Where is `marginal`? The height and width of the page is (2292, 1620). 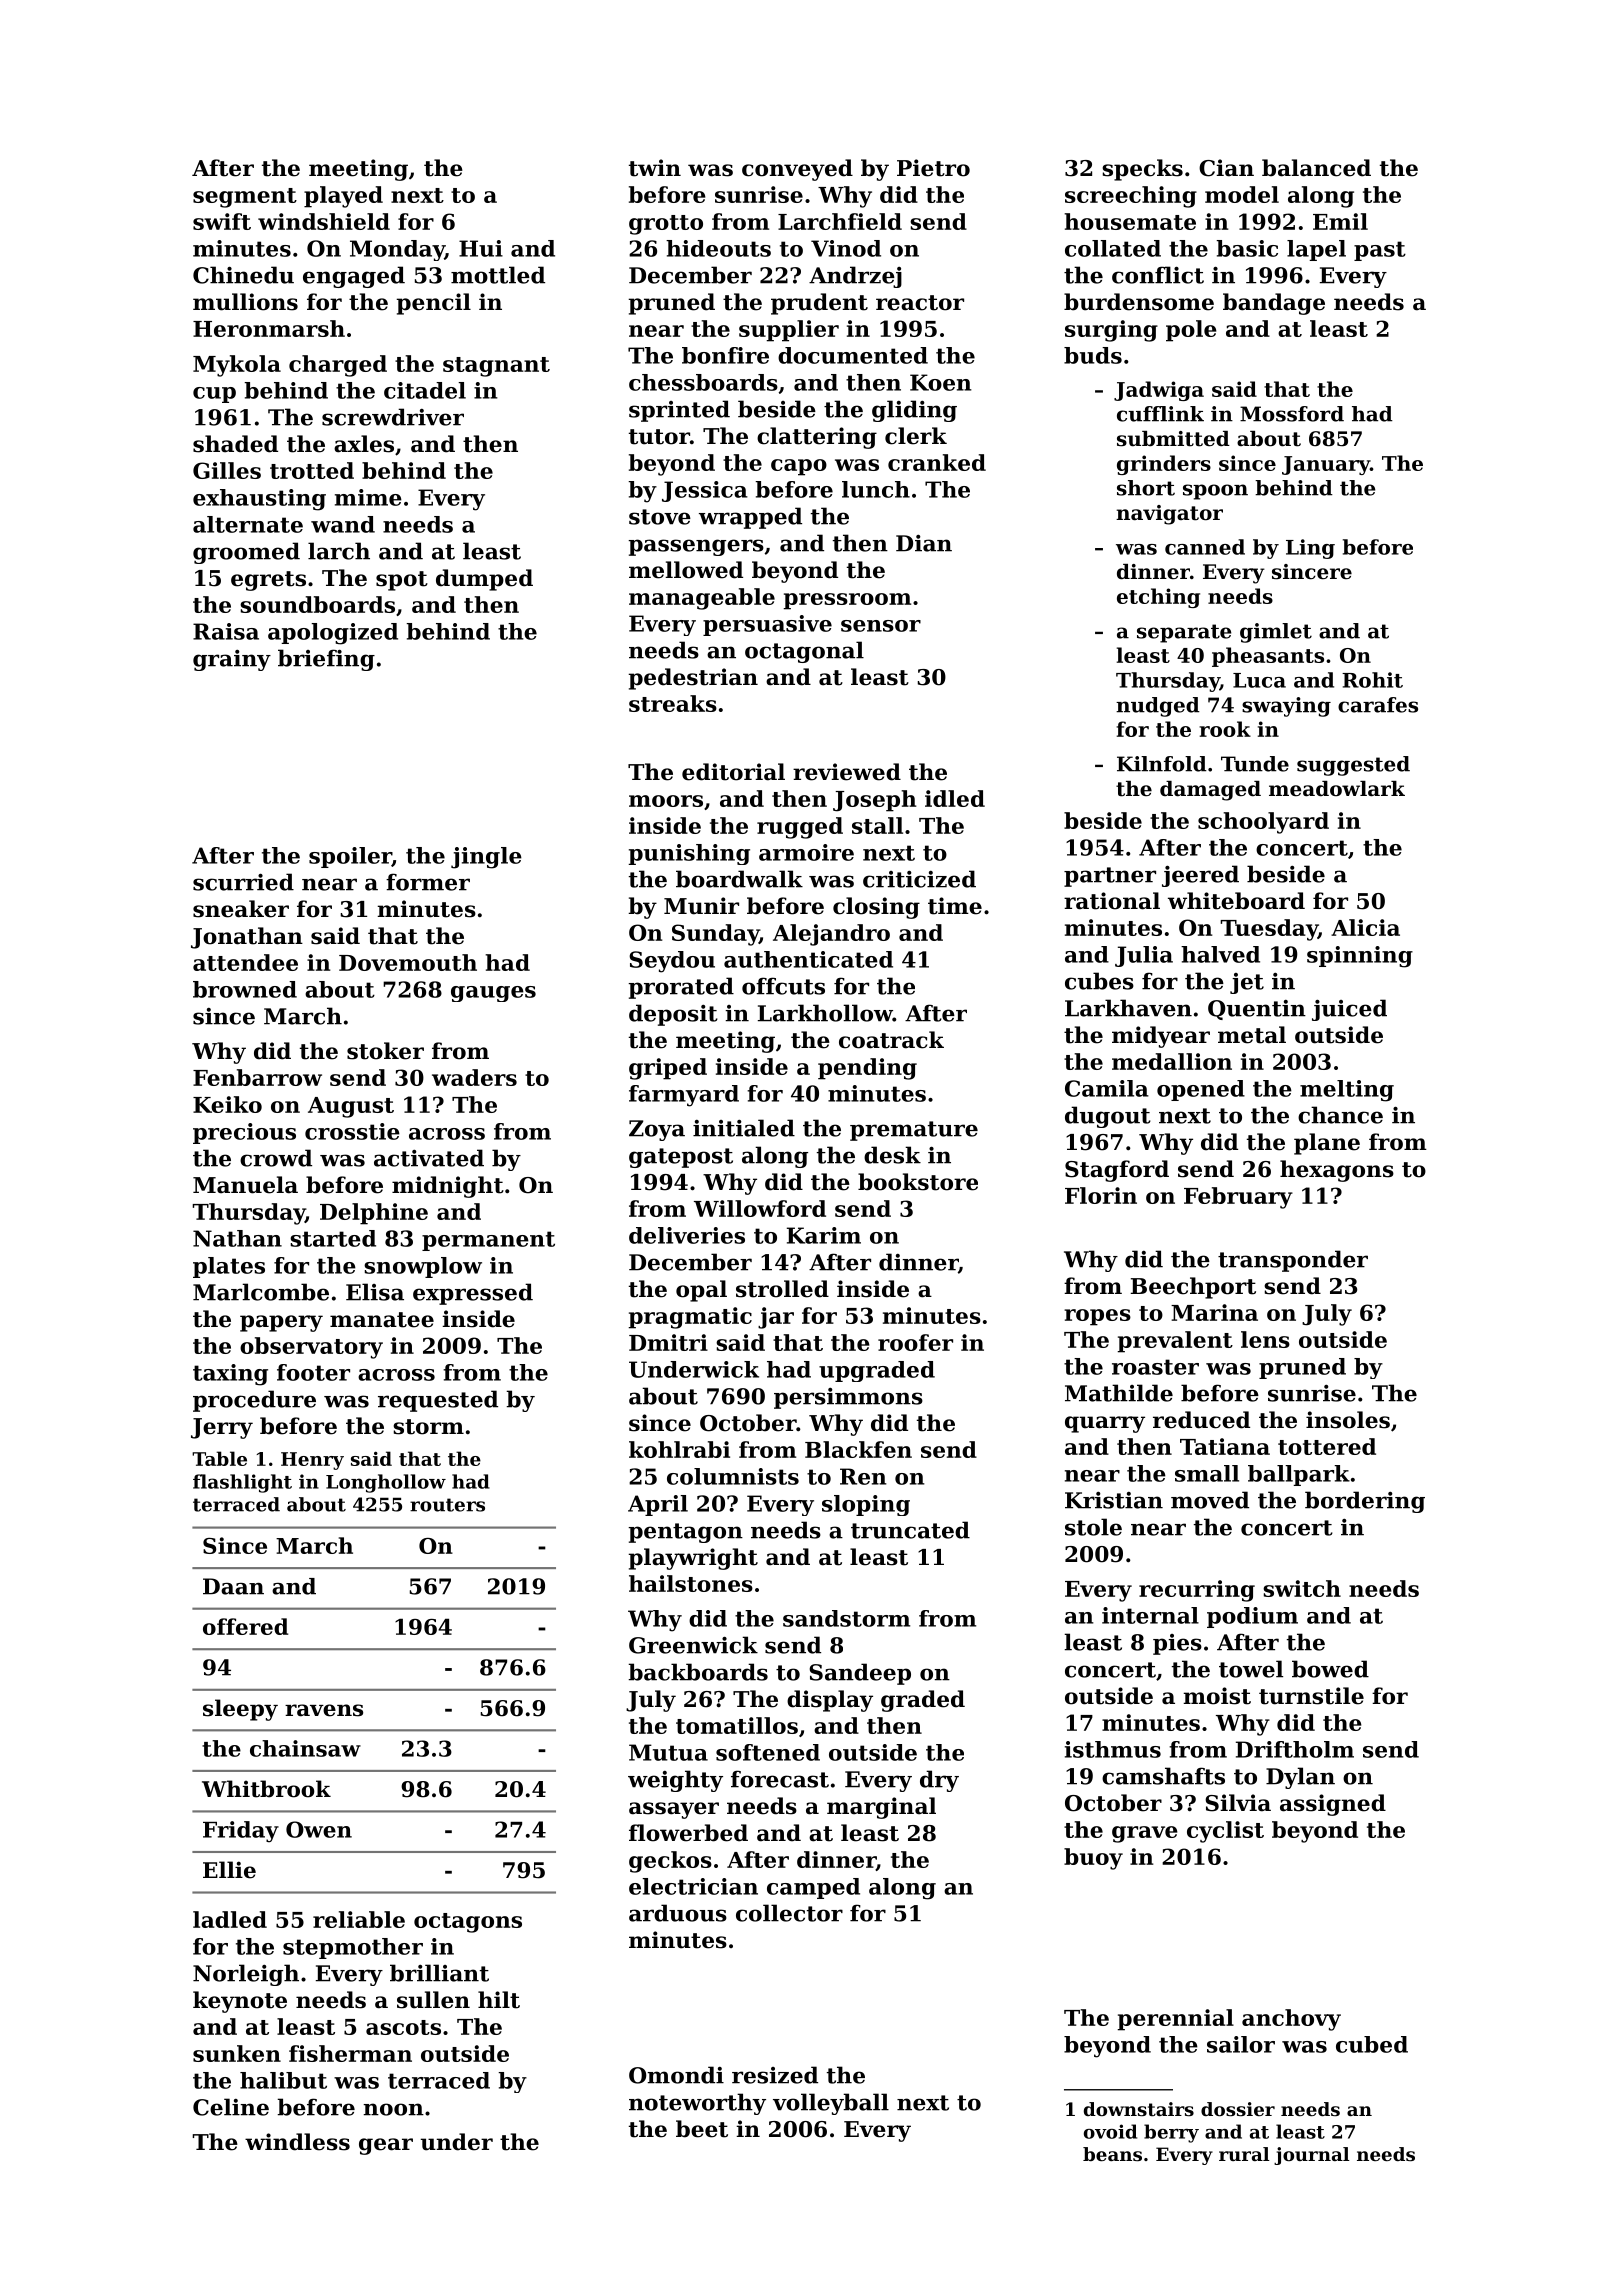 marginal is located at coordinates (881, 1808).
